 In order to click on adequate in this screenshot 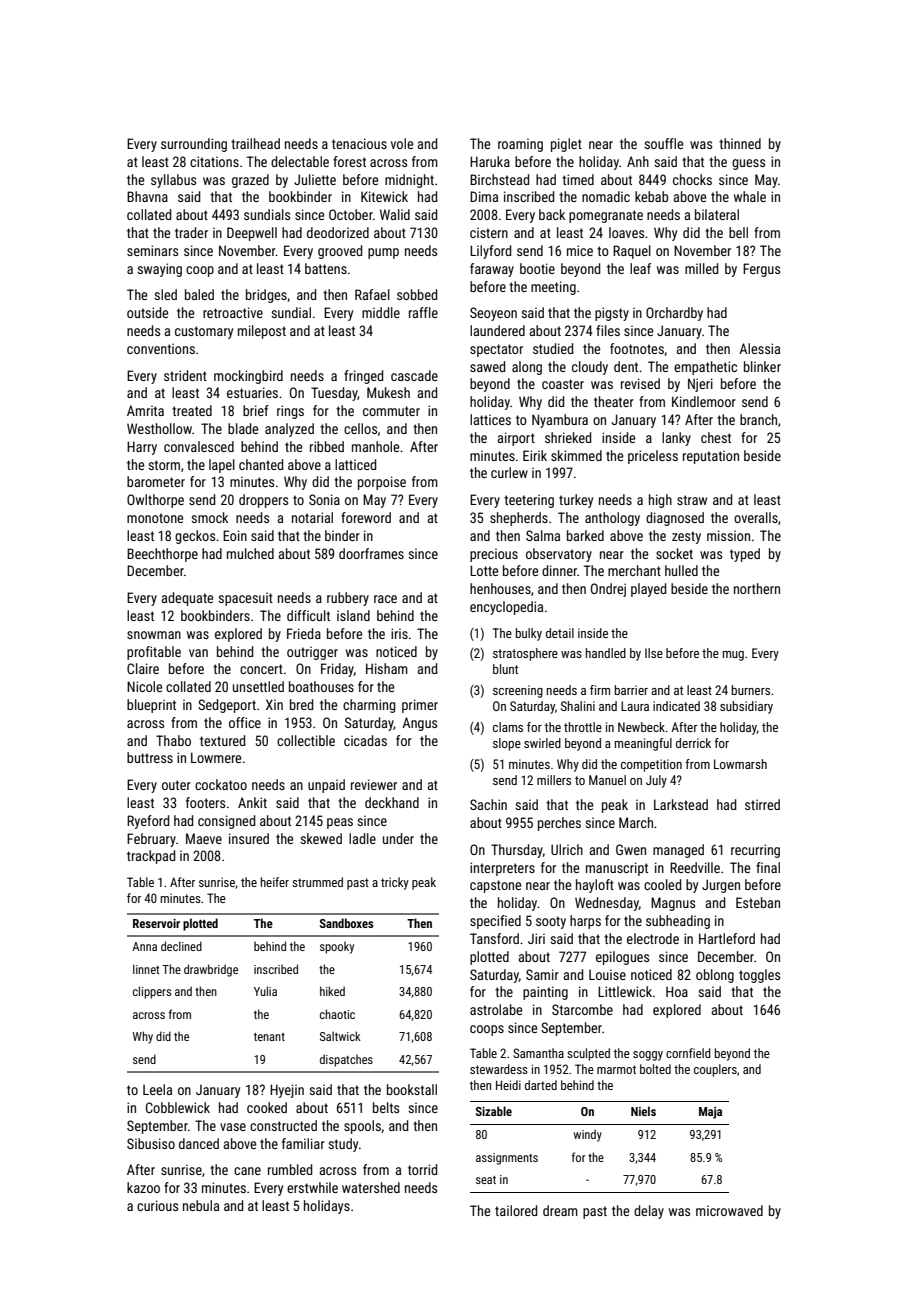, I will do `click(187, 599)`.
